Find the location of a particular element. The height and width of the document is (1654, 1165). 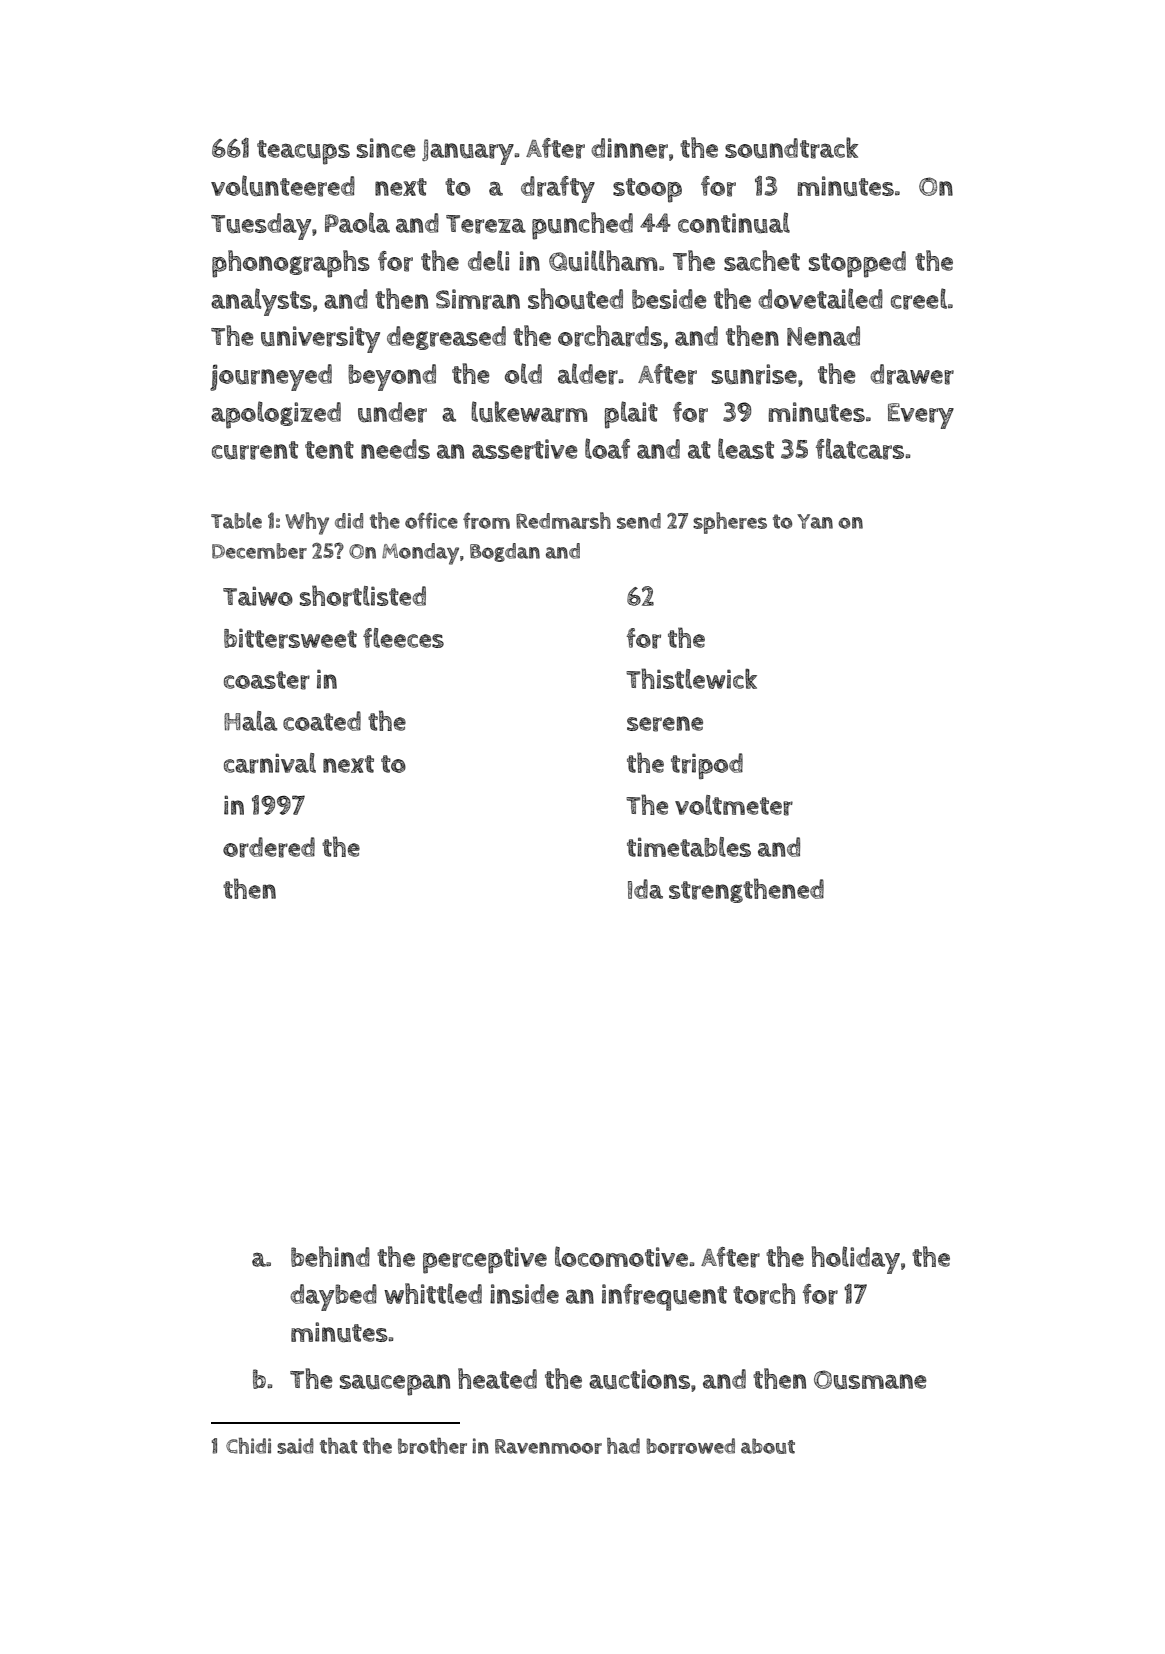

Yan is located at coordinates (815, 521).
